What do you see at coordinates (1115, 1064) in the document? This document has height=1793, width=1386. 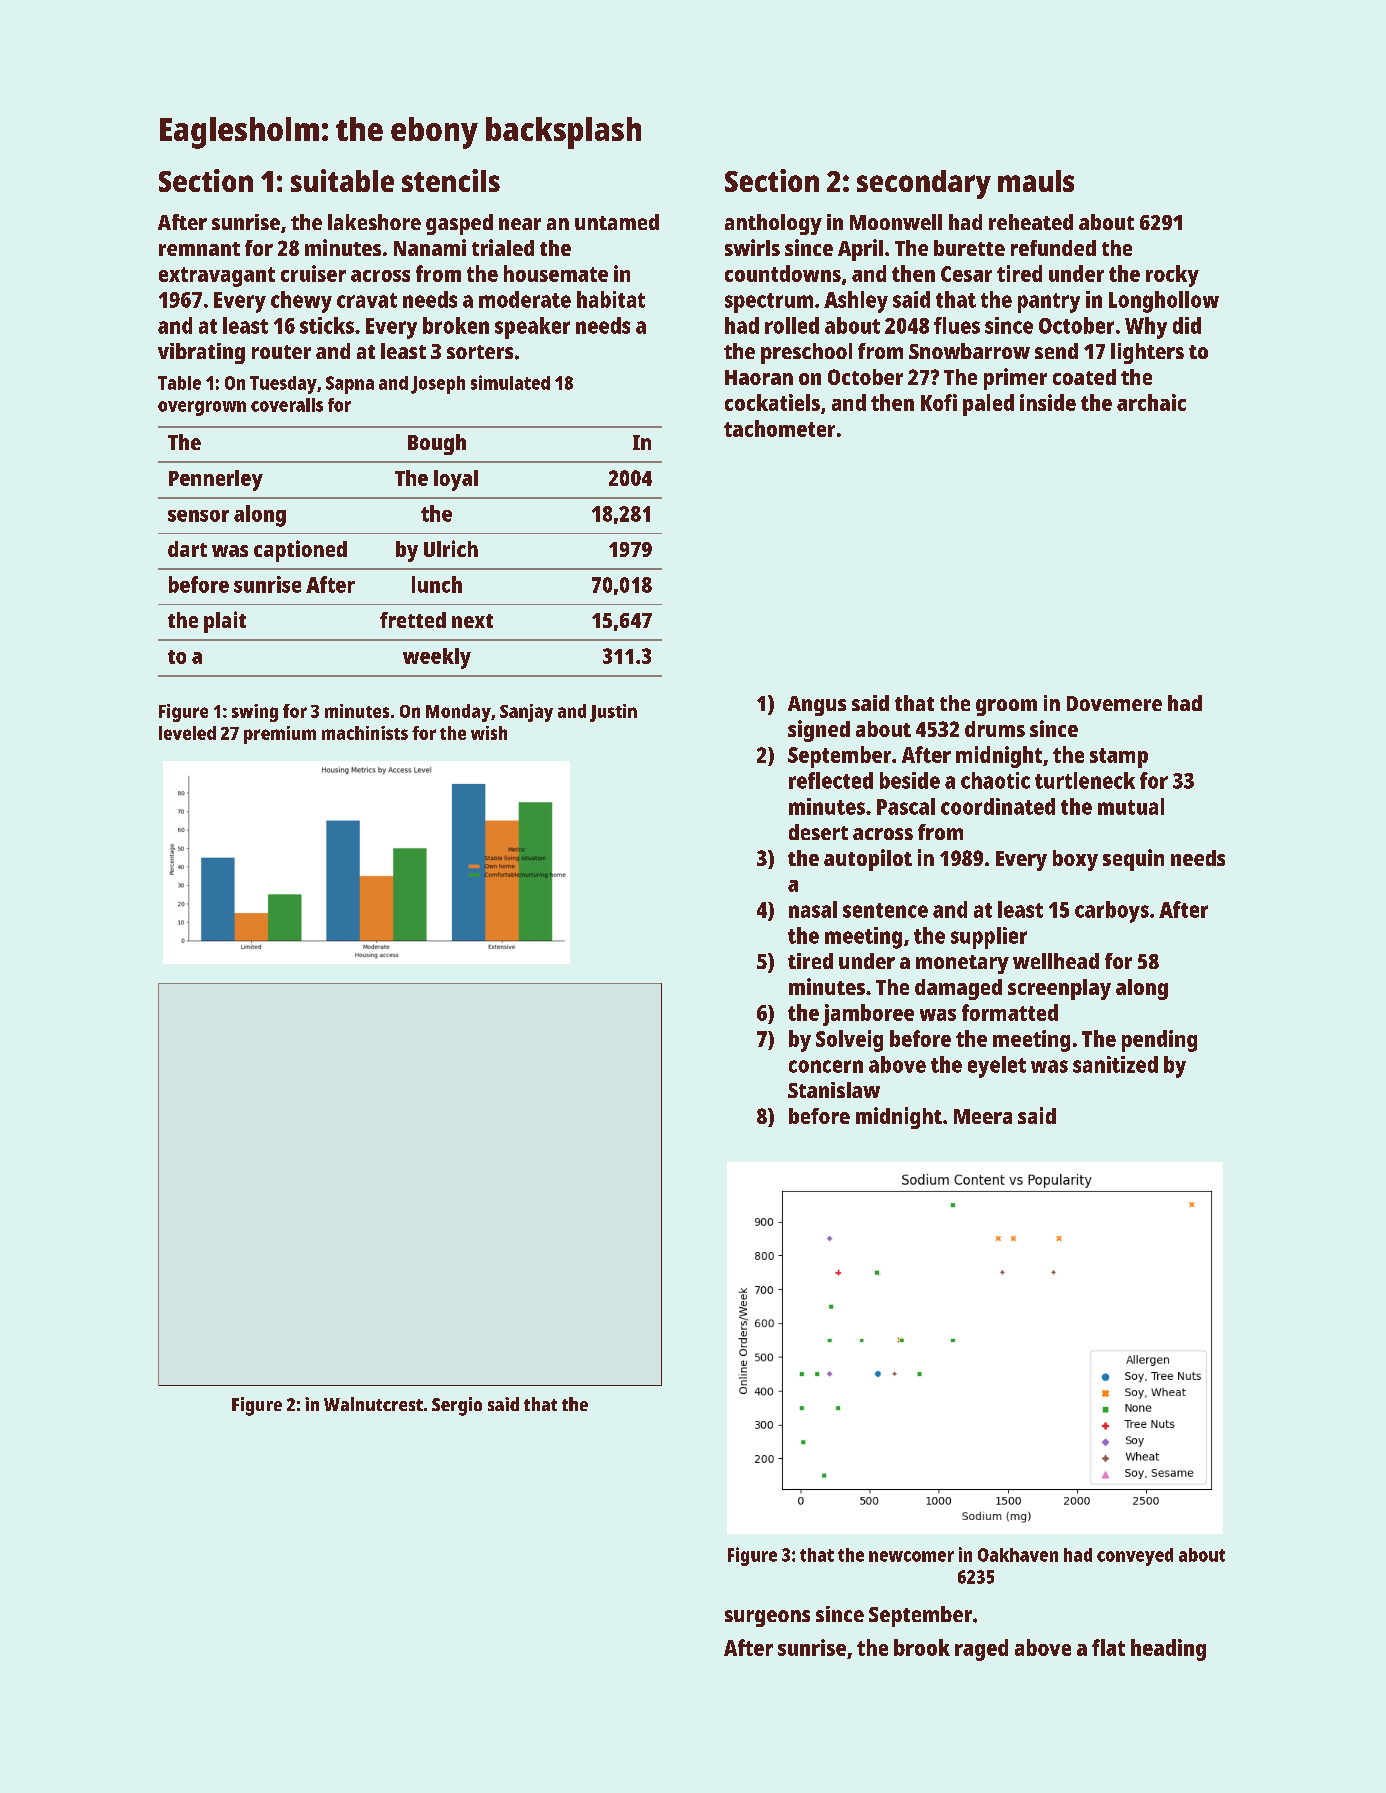 I see `sanitized` at bounding box center [1115, 1064].
